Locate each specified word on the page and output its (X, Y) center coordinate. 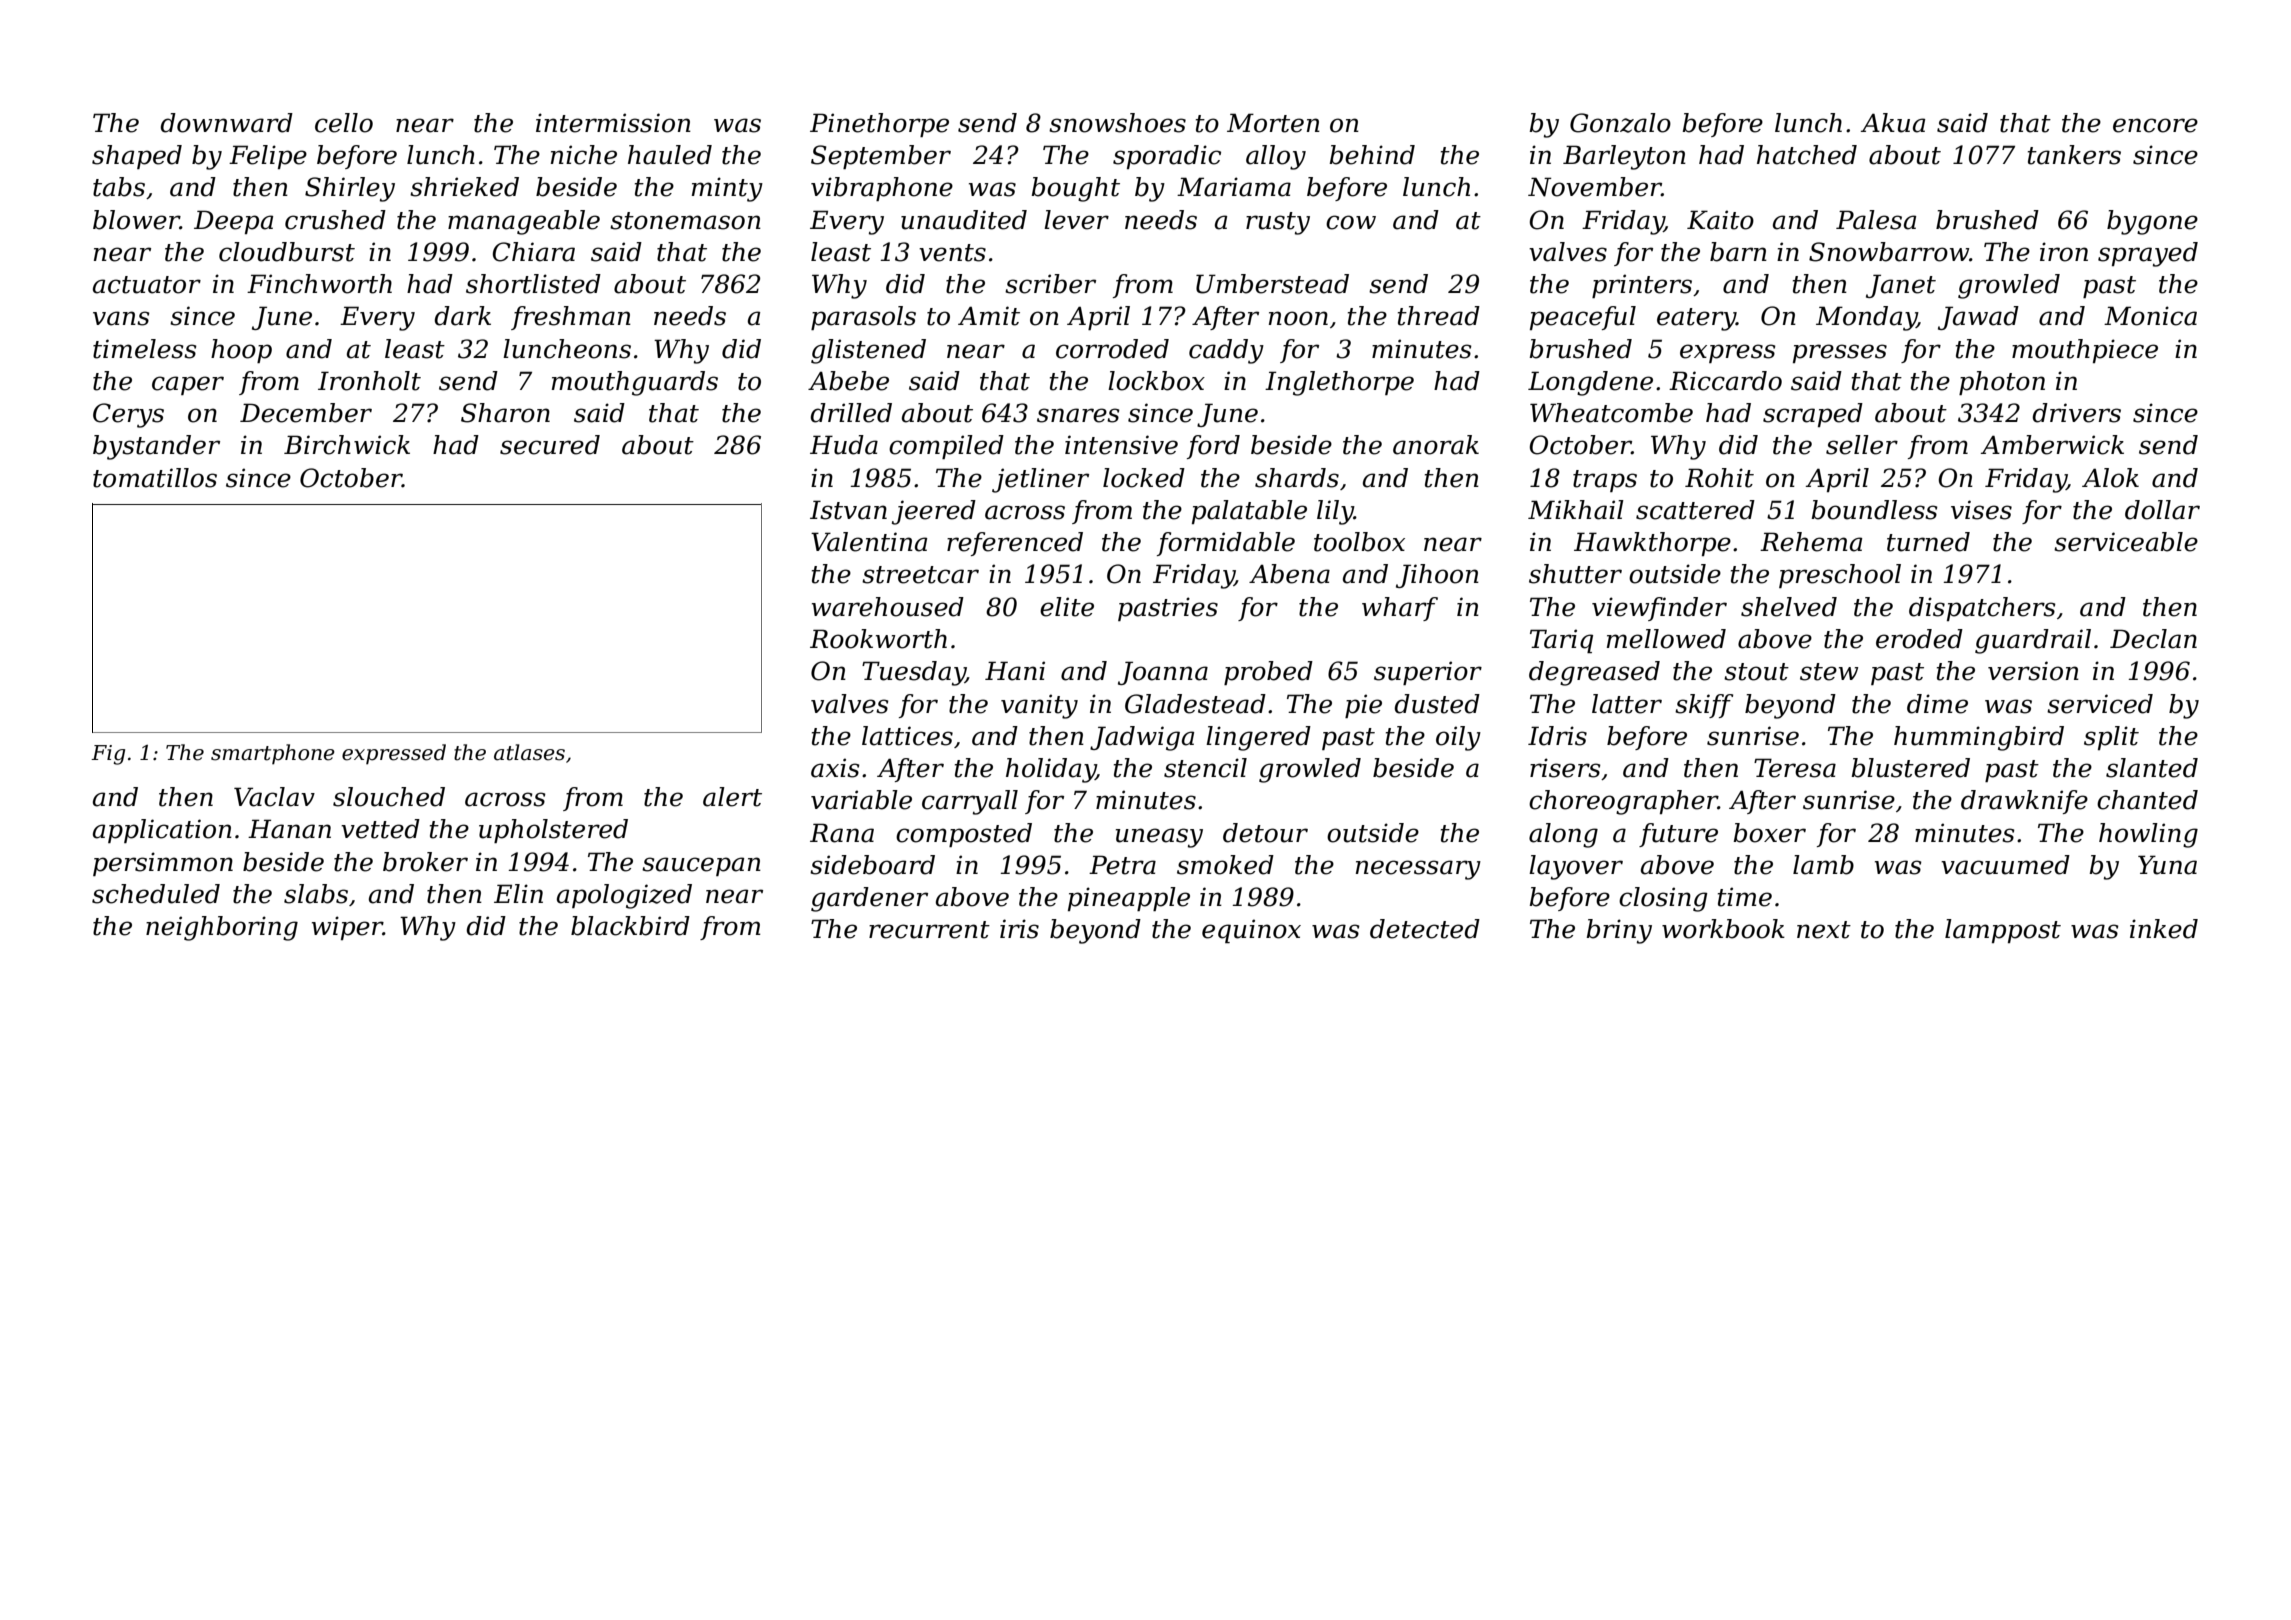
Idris (1557, 736)
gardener (869, 899)
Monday (1866, 318)
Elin (518, 893)
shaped (137, 157)
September (881, 157)
